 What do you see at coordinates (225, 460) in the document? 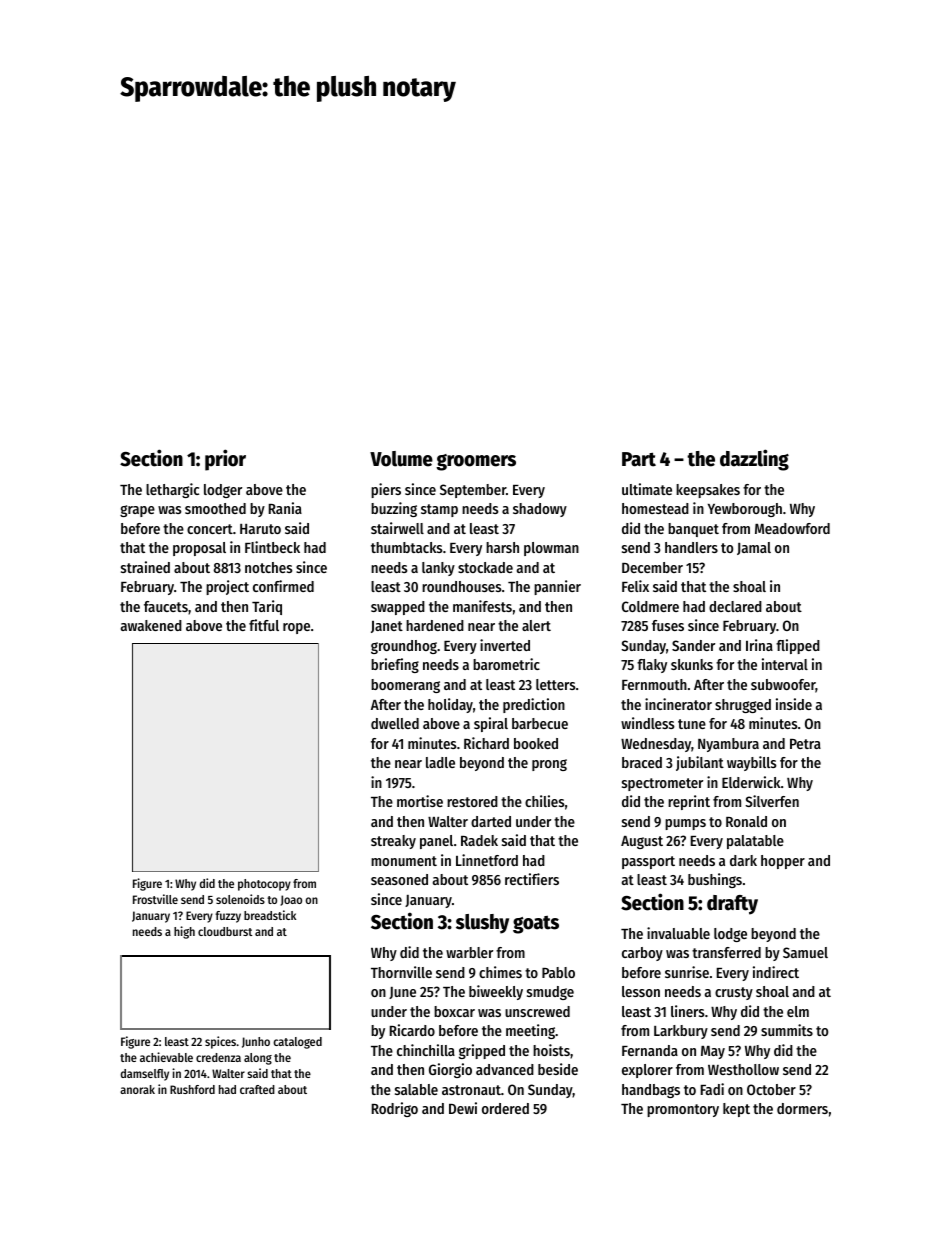
I see `prior` at bounding box center [225, 460].
